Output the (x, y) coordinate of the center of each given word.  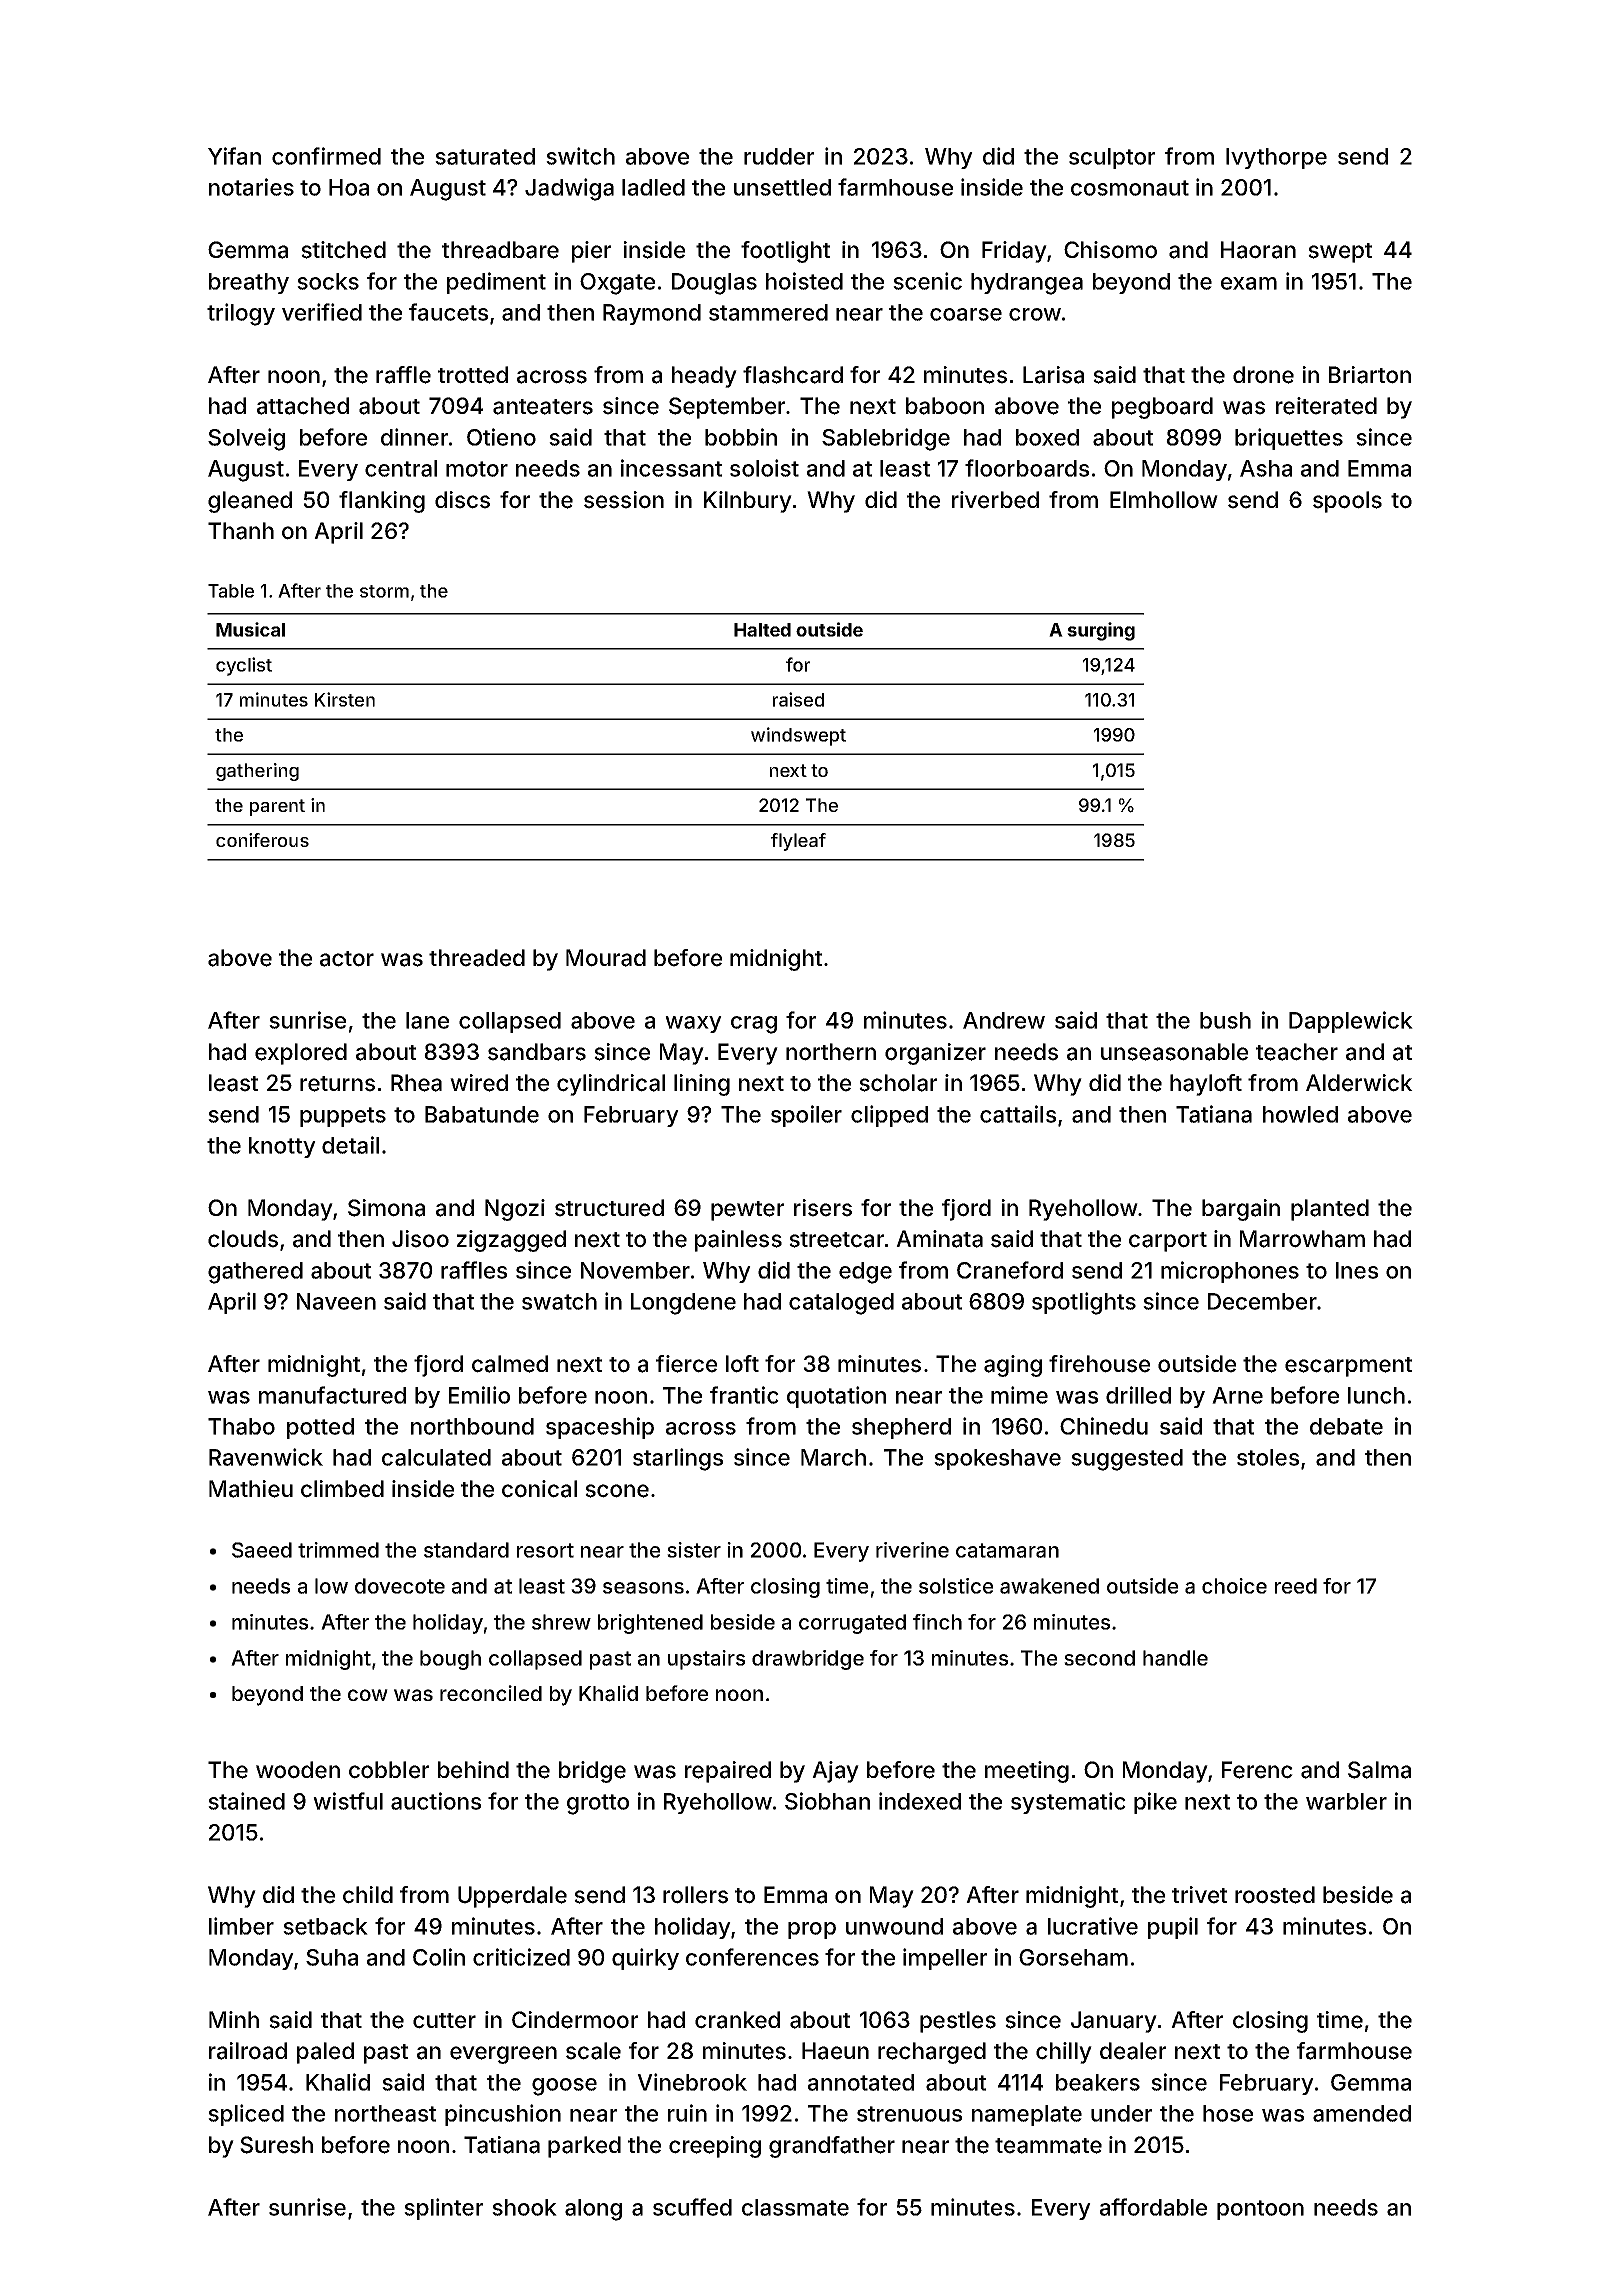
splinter (443, 2209)
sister (694, 1550)
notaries (251, 187)
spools (1347, 502)
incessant (671, 468)
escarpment (1348, 1367)
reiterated (1326, 406)
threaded (477, 958)
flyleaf (798, 842)
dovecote (400, 1586)
